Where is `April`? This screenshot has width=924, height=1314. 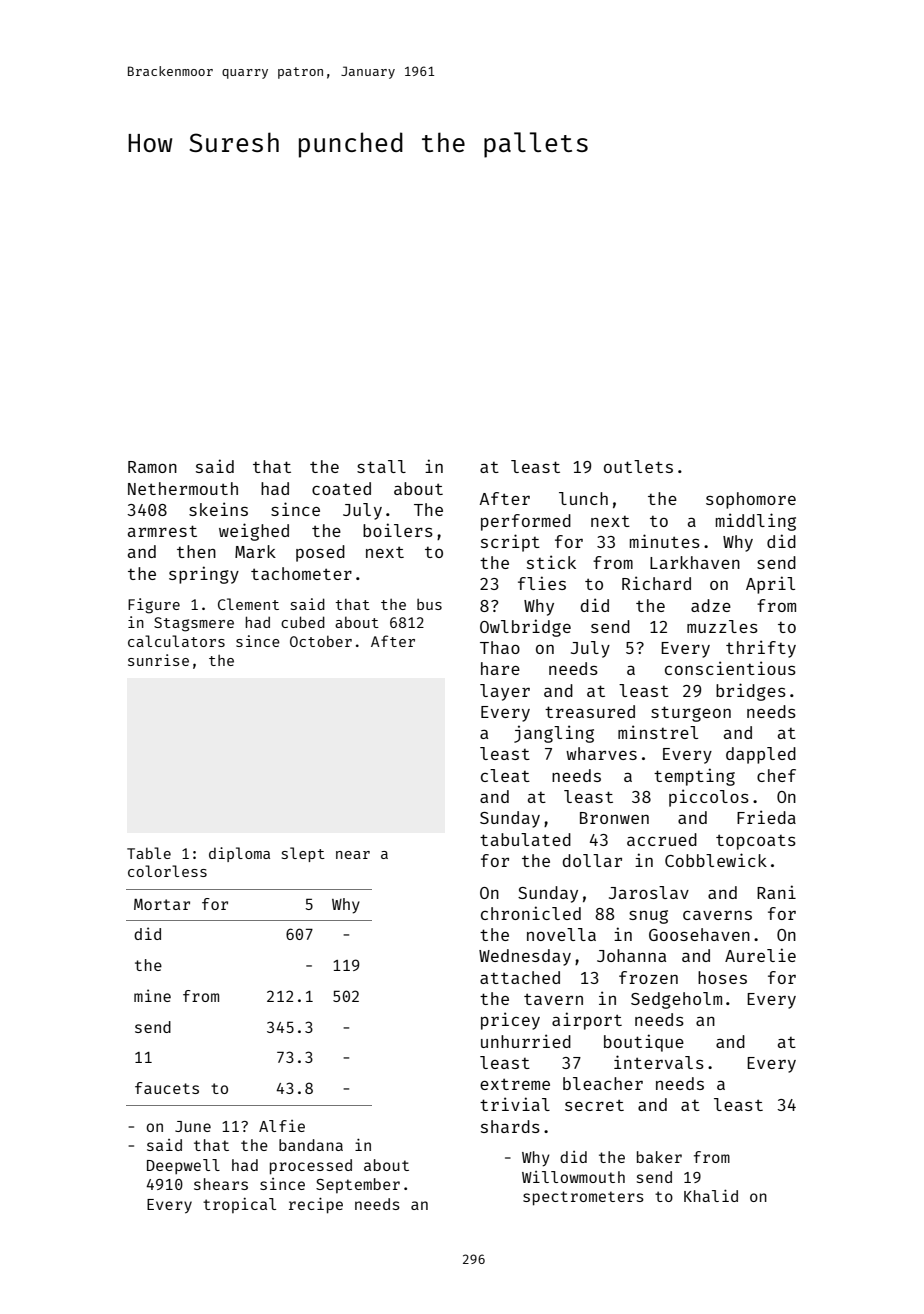
April is located at coordinates (770, 585).
